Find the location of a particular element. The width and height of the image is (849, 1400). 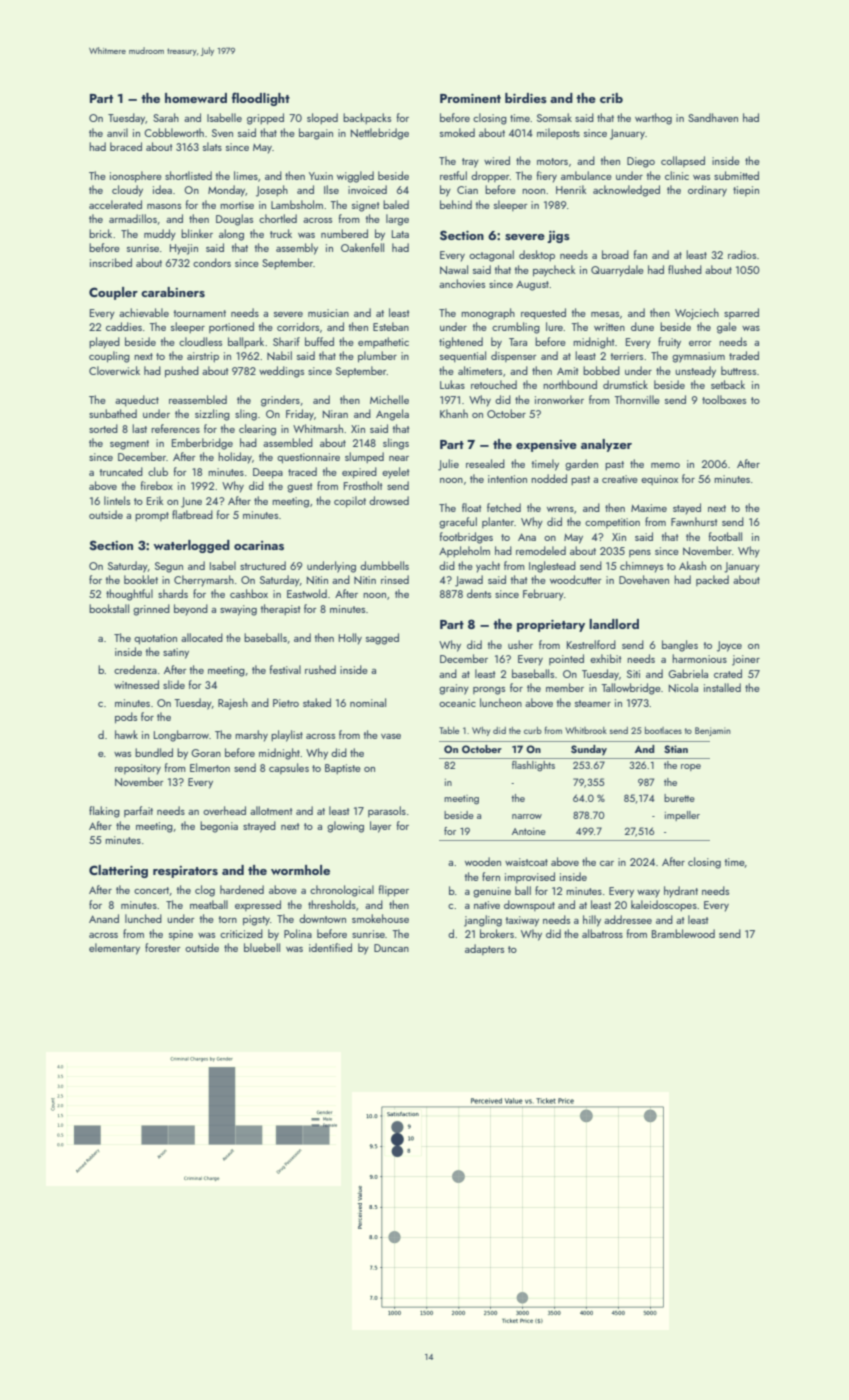

Baptiste is located at coordinates (343, 769).
